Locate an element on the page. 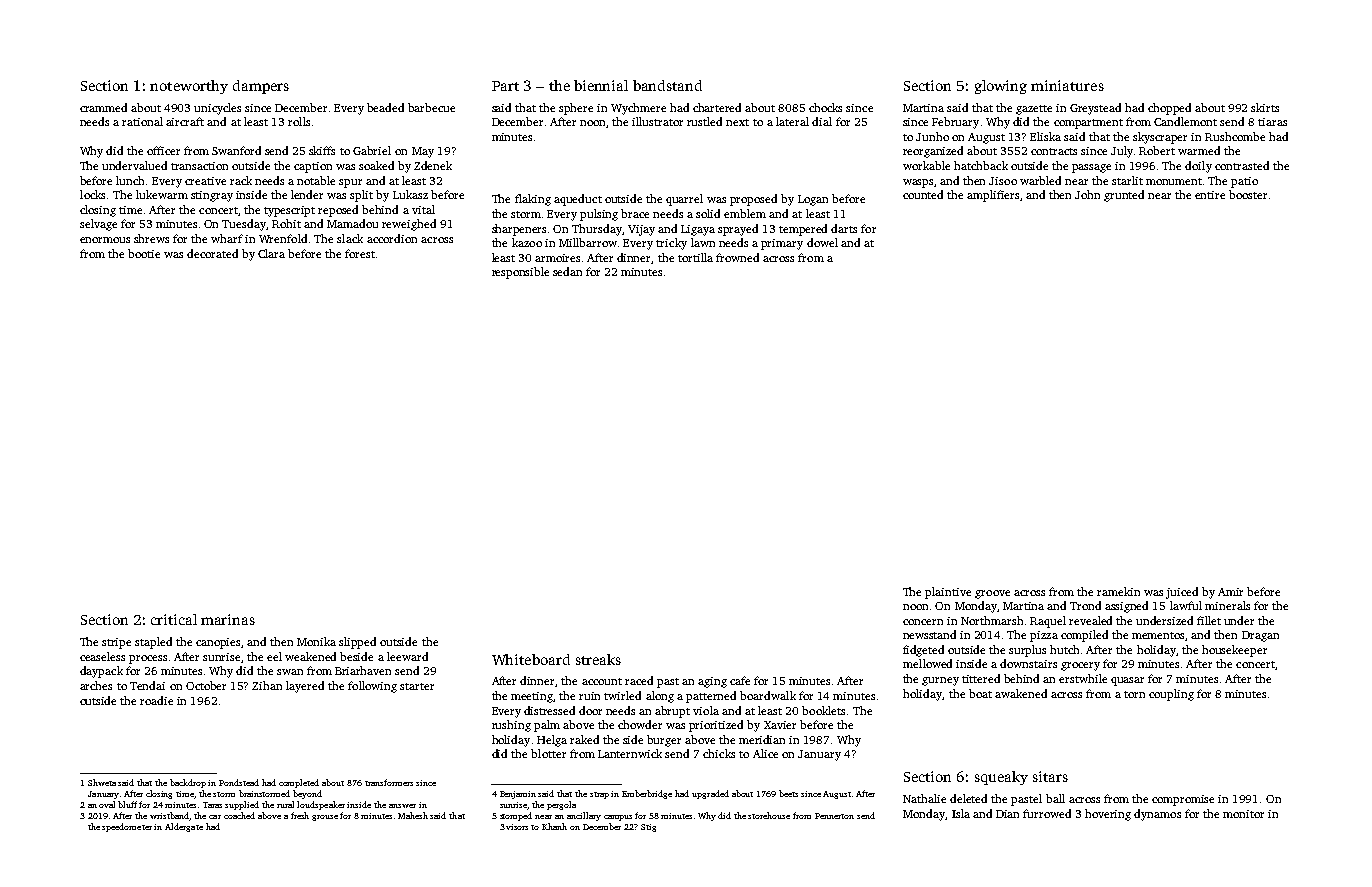 This image has width=1372, height=887. Amir is located at coordinates (1230, 592).
